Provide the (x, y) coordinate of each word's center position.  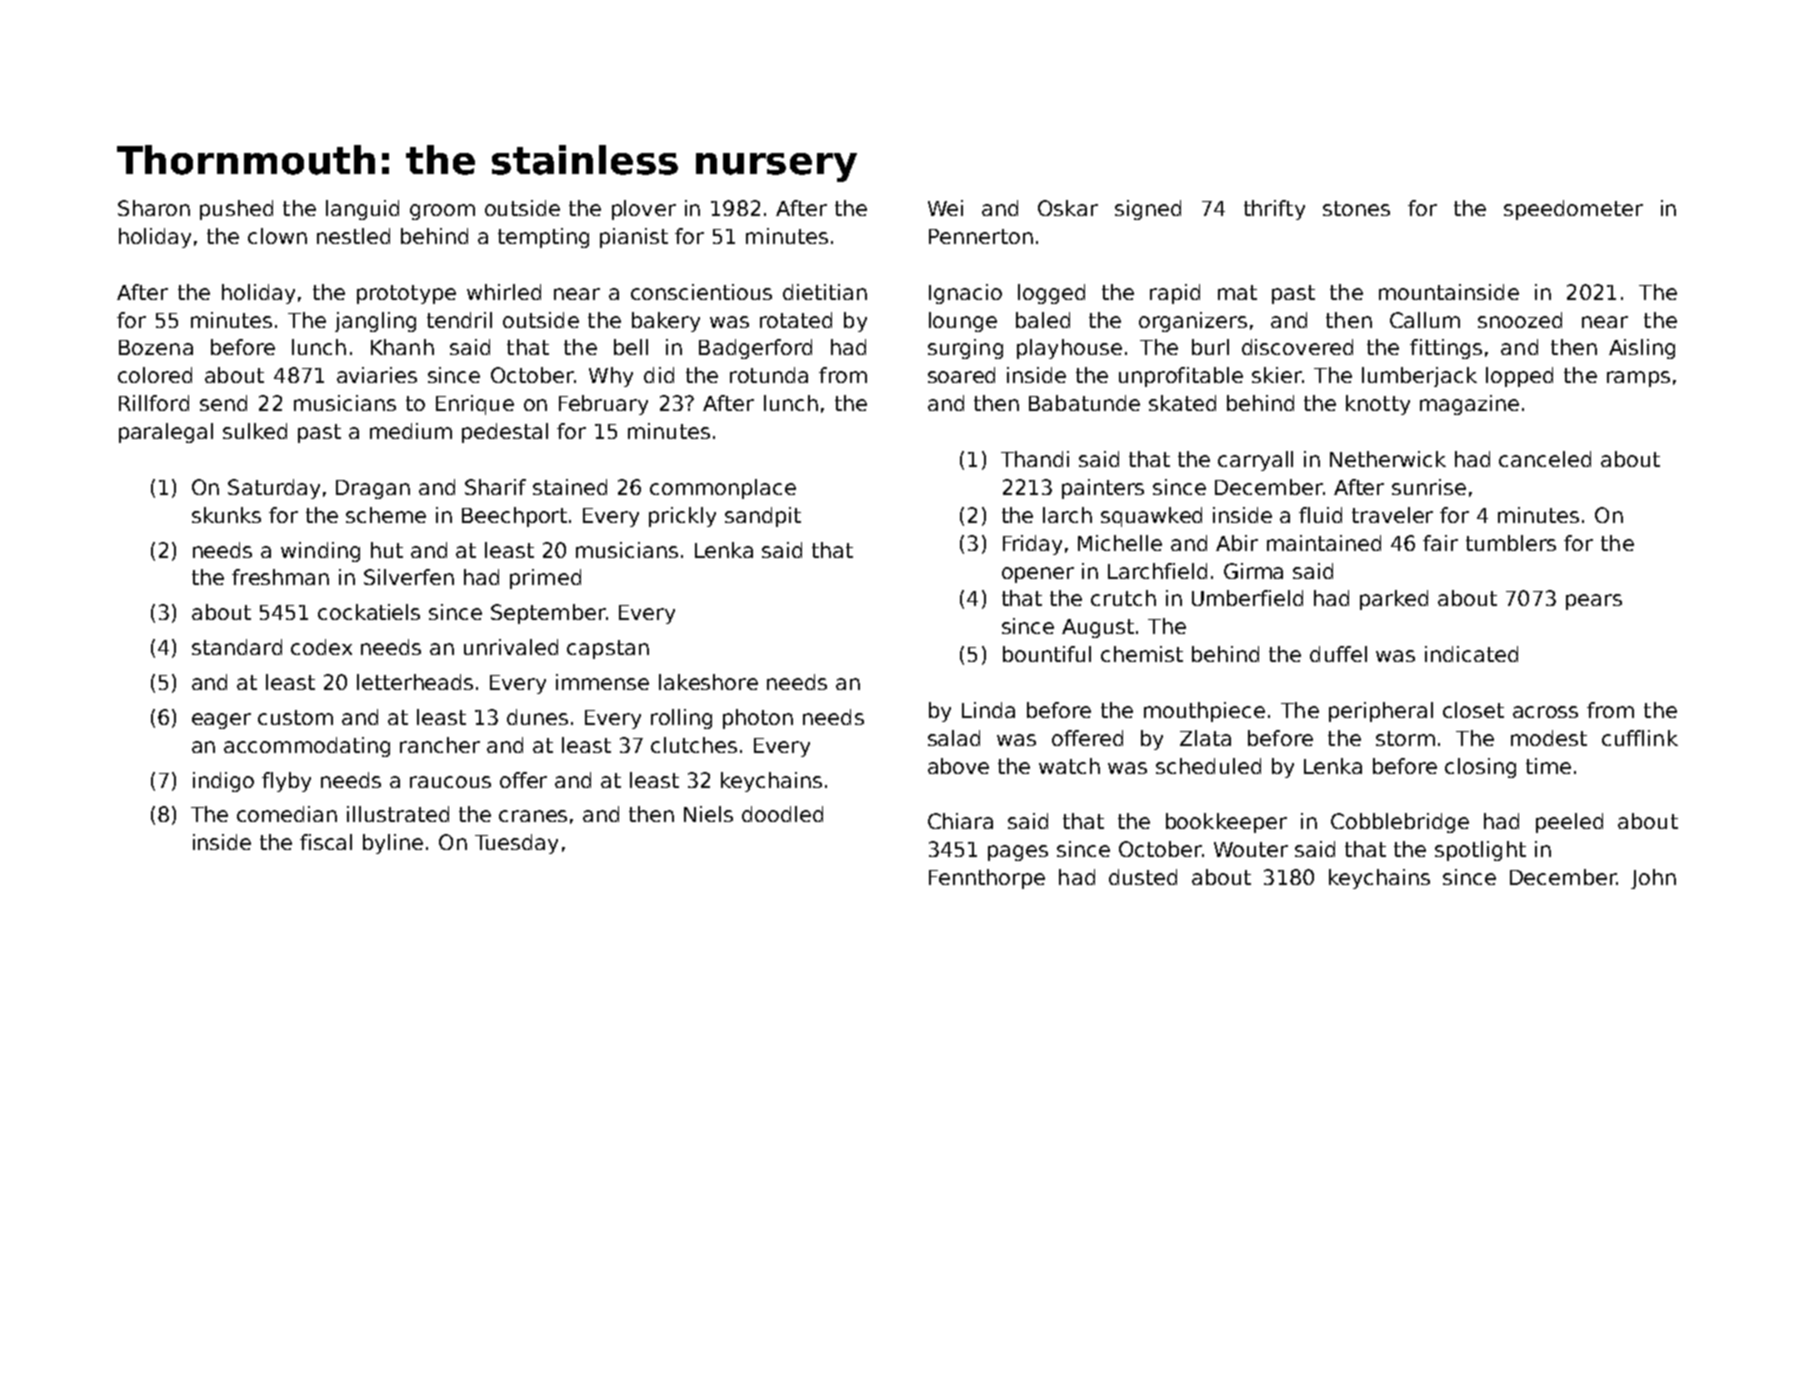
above (958, 766)
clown (277, 236)
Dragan (373, 489)
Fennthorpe (987, 879)
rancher (440, 745)
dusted (1143, 877)
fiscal (326, 842)
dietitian (825, 292)
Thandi (1035, 459)
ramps (1638, 379)
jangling (375, 322)
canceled (1545, 459)
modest (1549, 738)
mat (1237, 292)
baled (1043, 320)
